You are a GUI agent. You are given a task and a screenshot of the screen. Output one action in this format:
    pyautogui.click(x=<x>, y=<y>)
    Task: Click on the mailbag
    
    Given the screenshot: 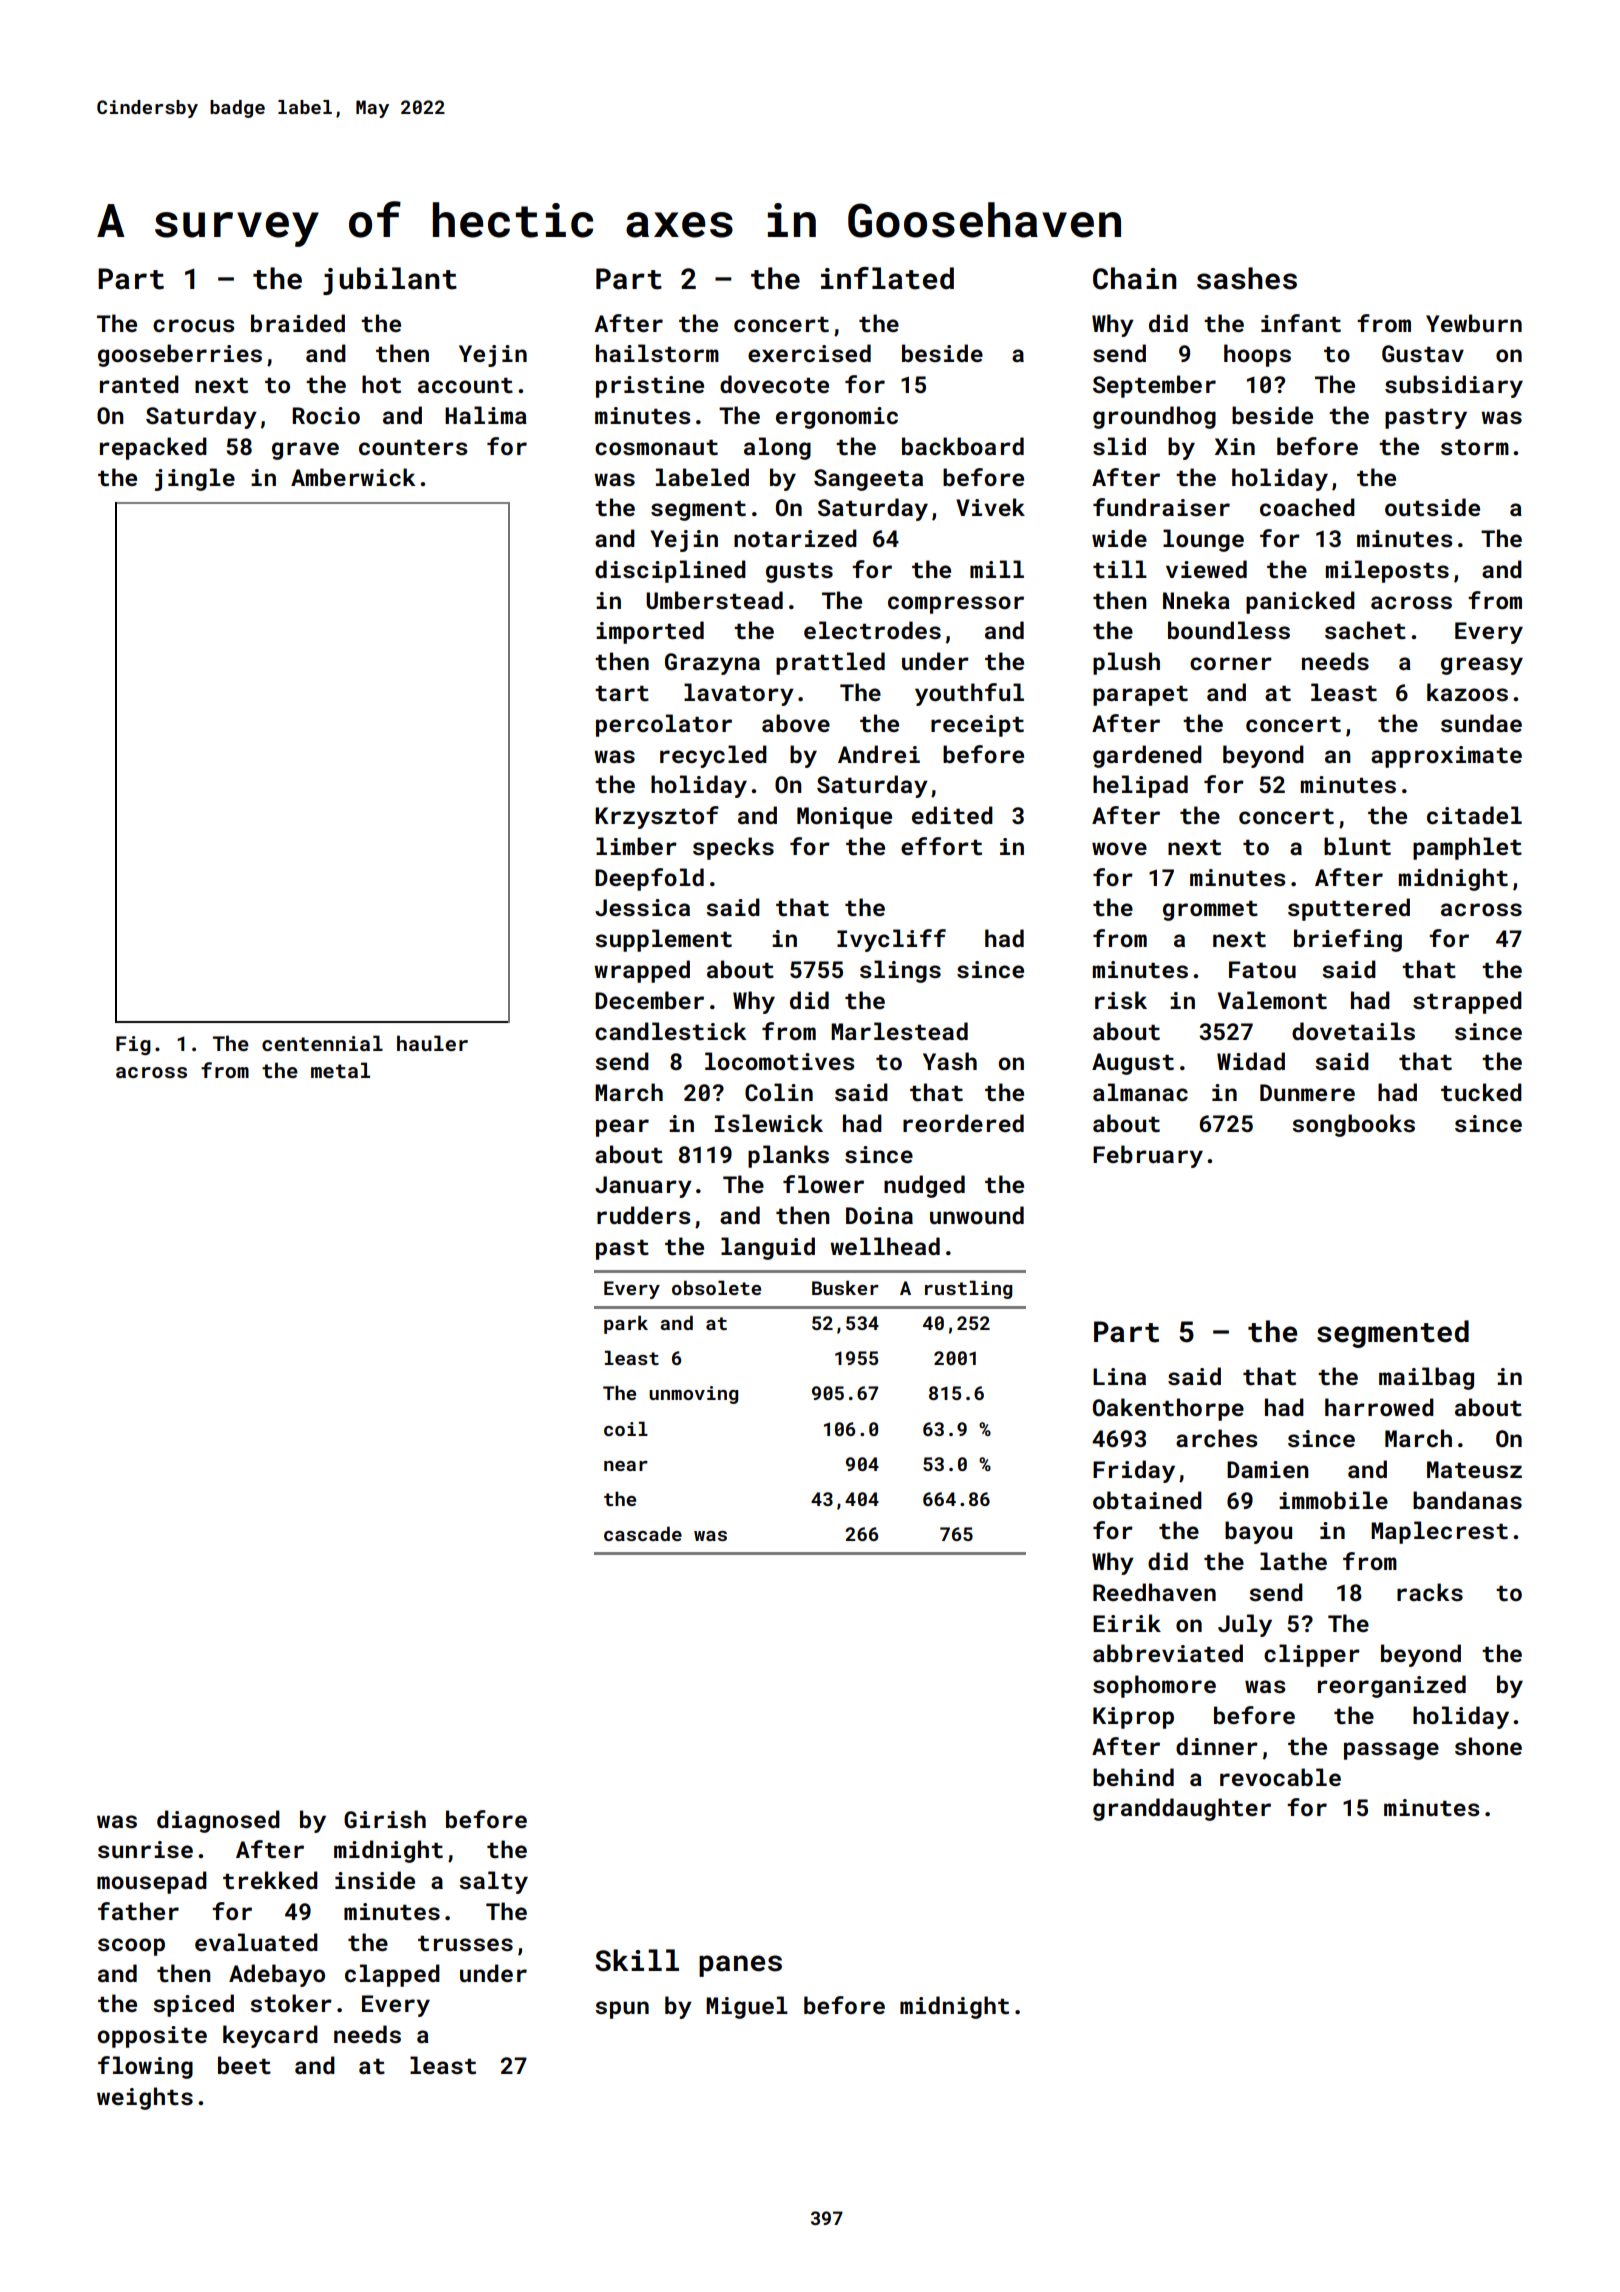 What is the action you would take?
    pyautogui.click(x=1426, y=1378)
